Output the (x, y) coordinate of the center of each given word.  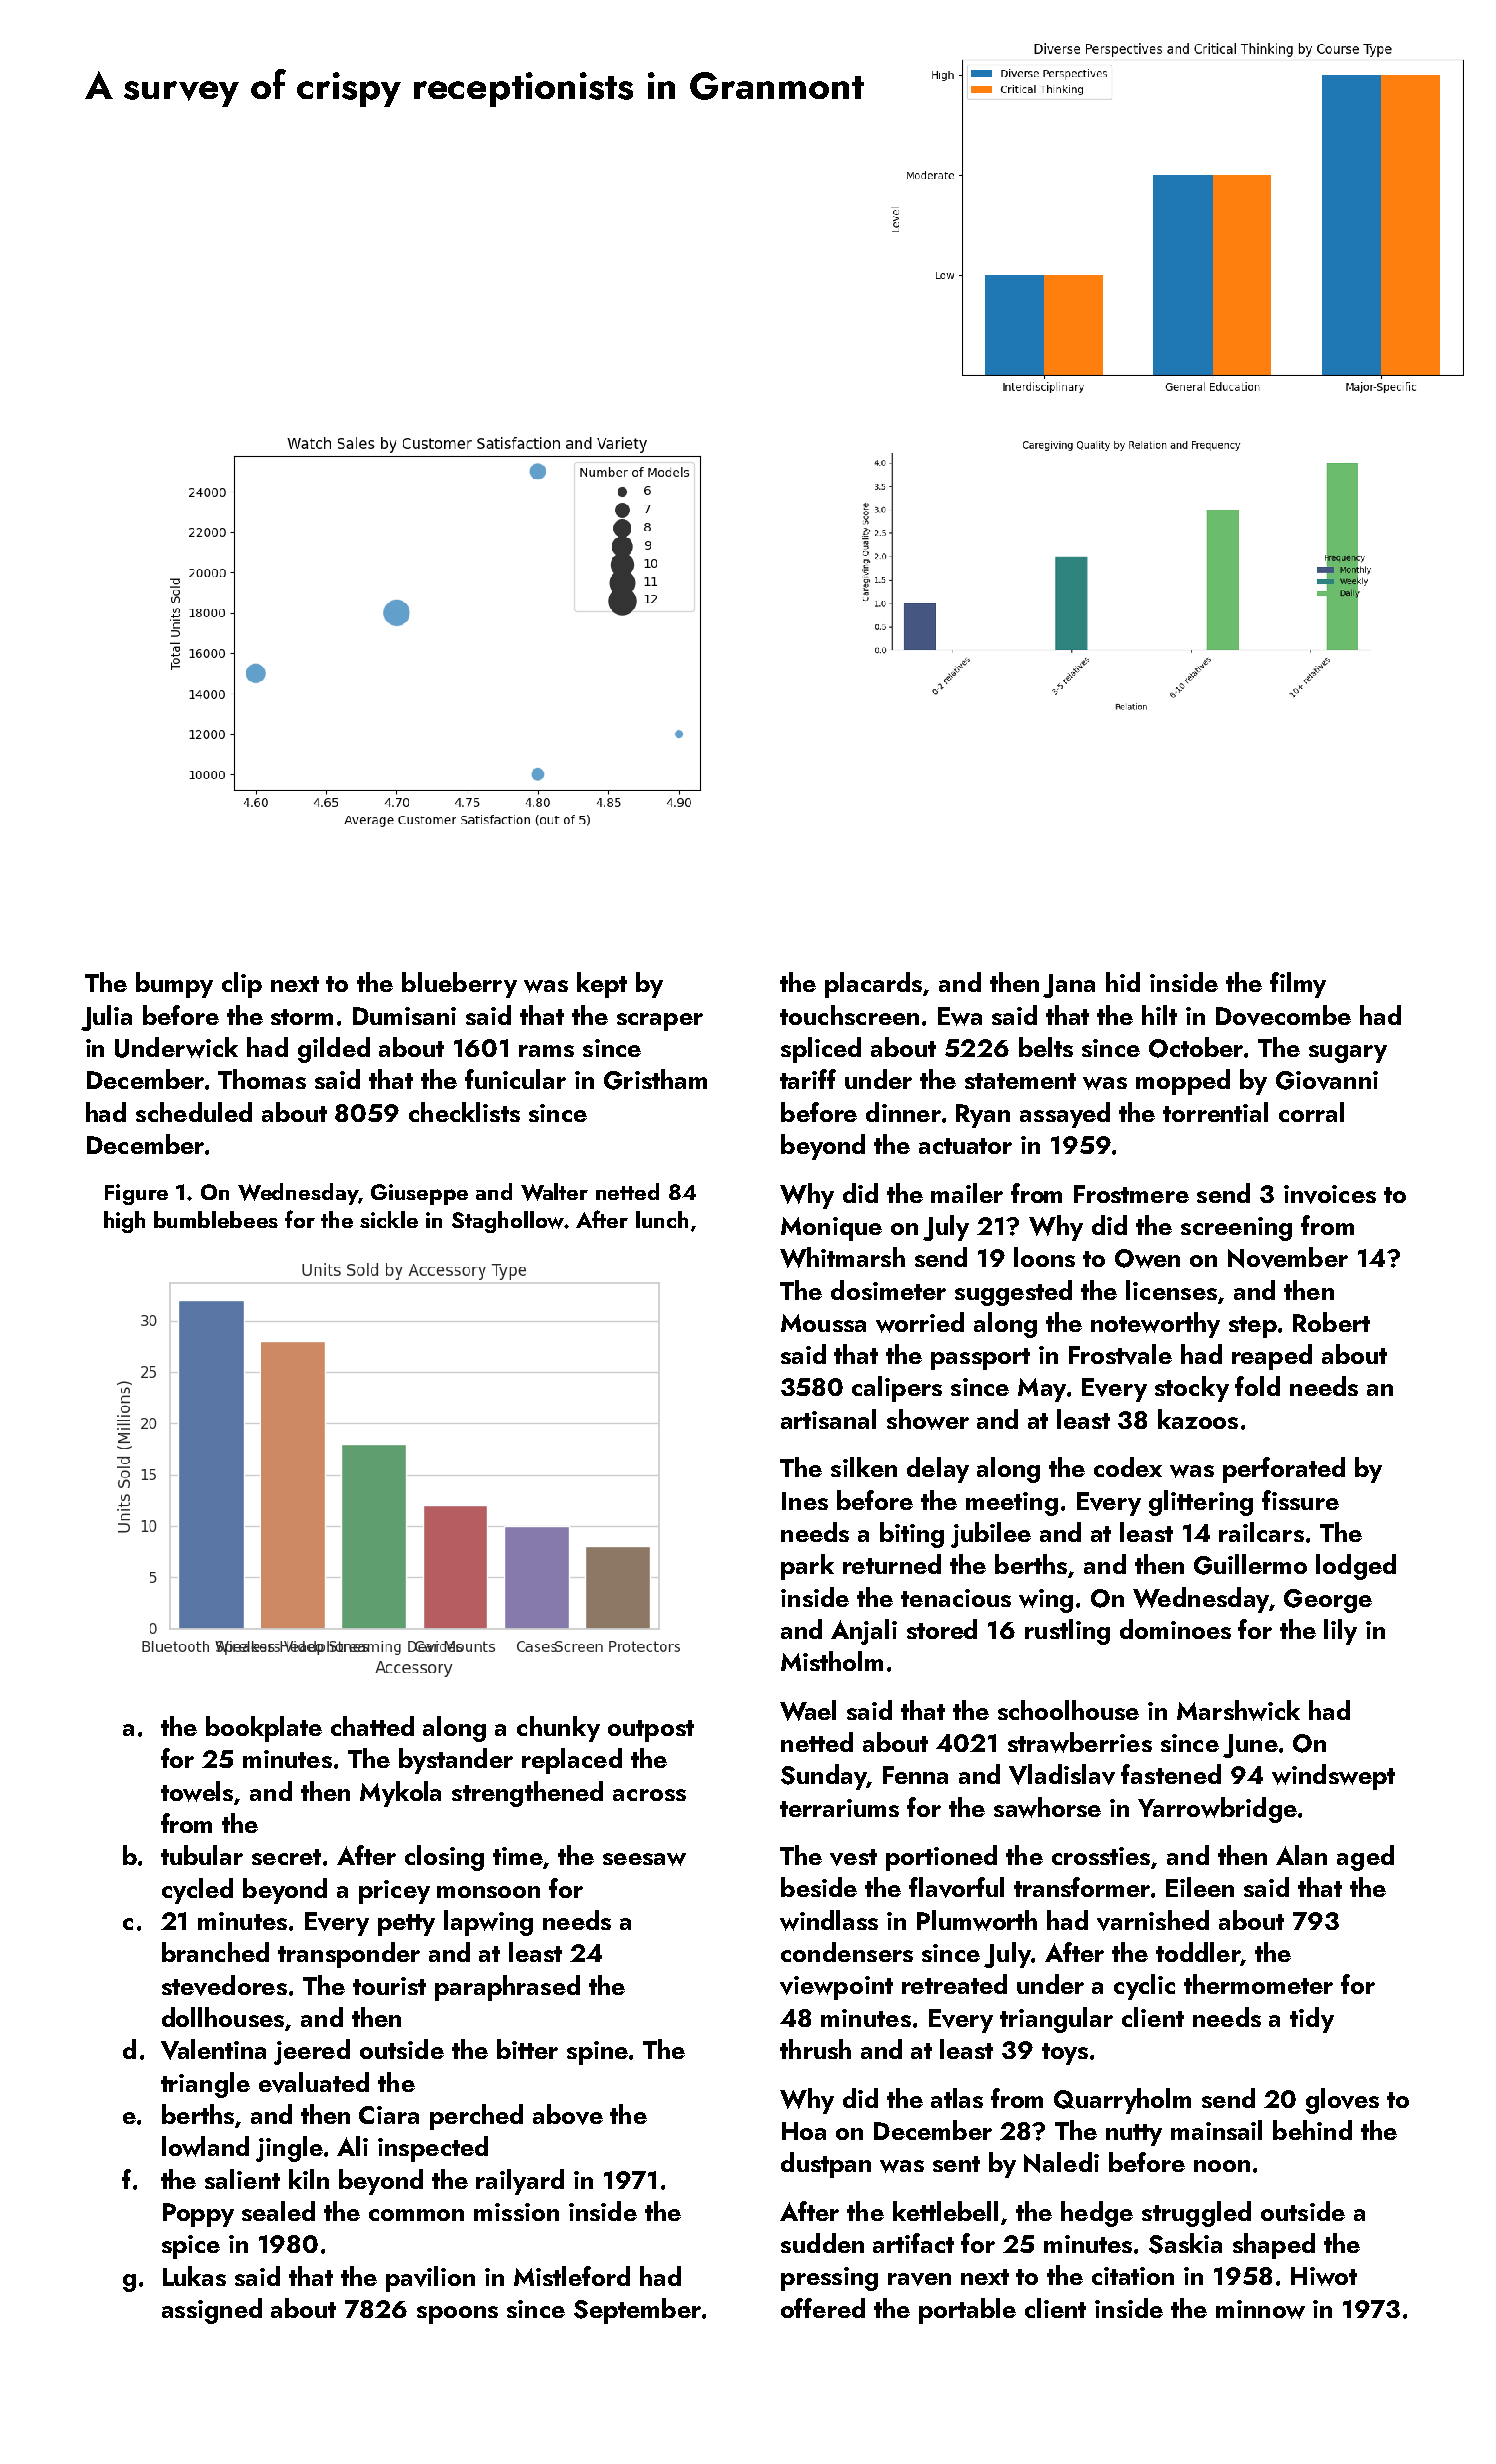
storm (302, 1017)
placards (873, 985)
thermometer (1258, 1984)
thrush (815, 2049)
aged (1365, 1858)
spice (191, 2247)
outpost (651, 1731)
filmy (1298, 985)
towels (197, 1791)
